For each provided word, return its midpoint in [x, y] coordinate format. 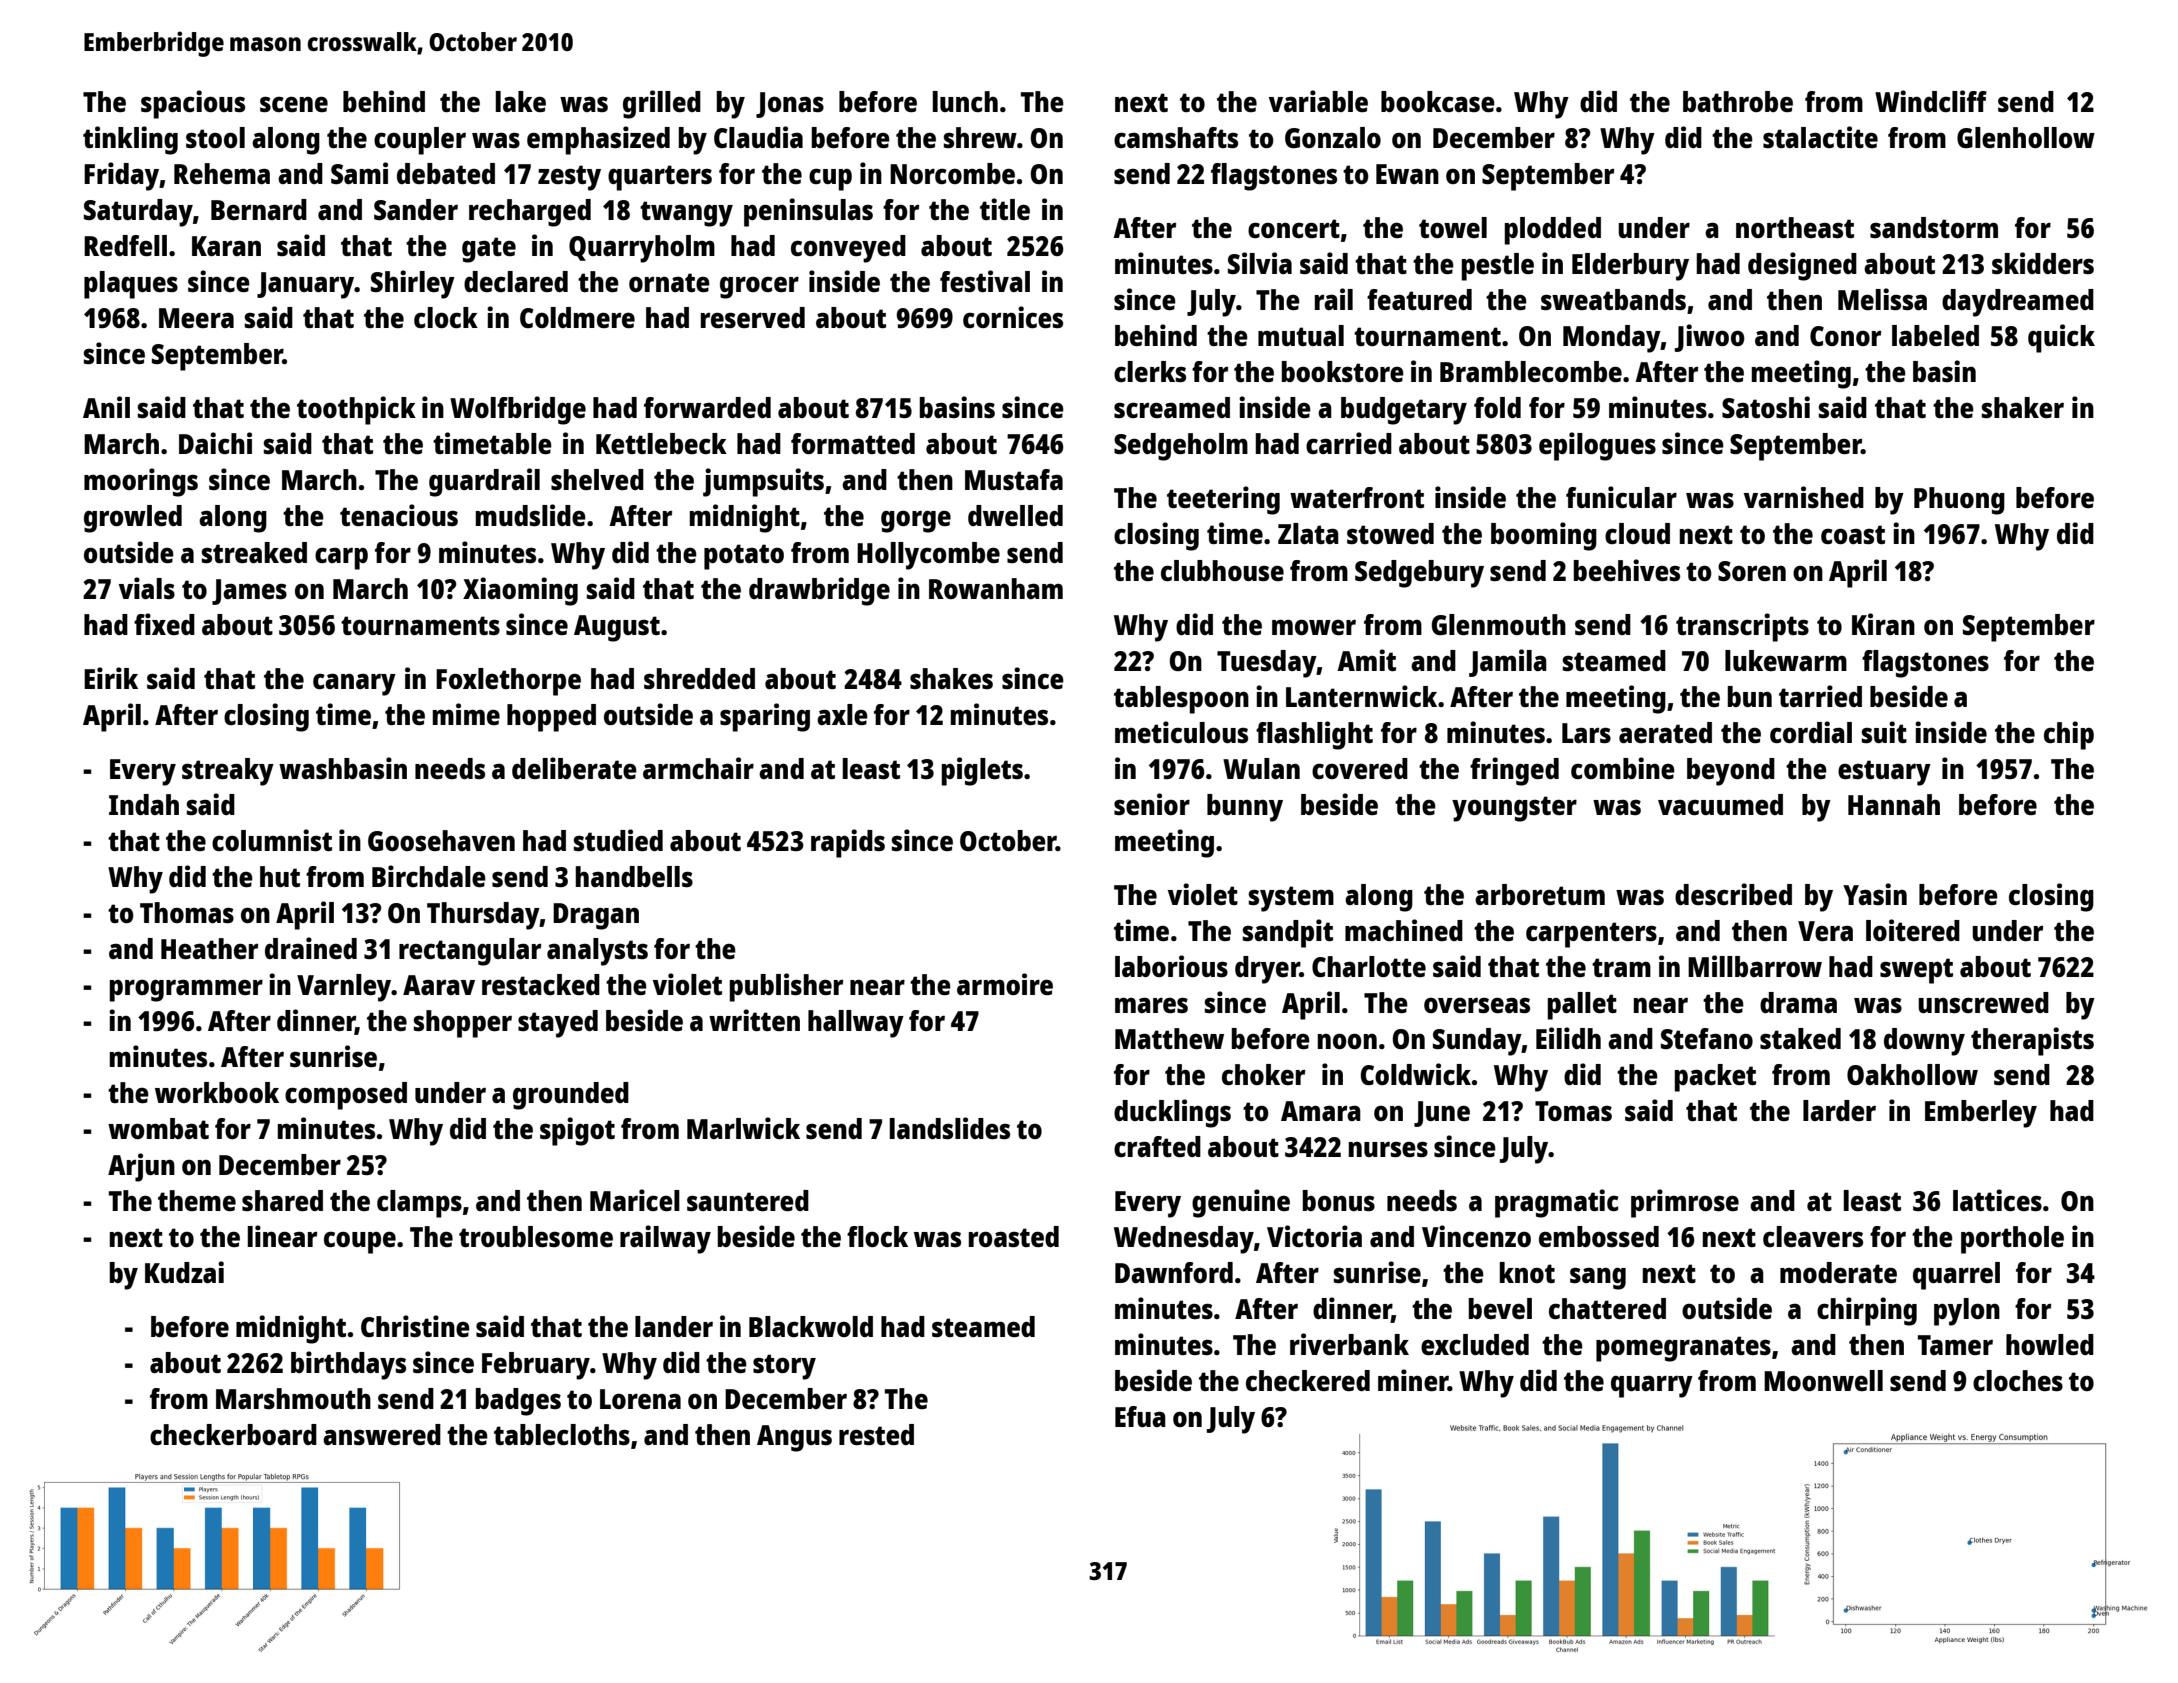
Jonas [790, 105]
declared [516, 281]
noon [1347, 1041]
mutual [1301, 335]
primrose [1685, 1203]
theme [197, 1200]
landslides [949, 1128]
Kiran [1883, 624]
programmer [186, 990]
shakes [951, 678]
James [249, 592]
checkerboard [233, 1434]
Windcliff [1931, 101]
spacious [193, 104]
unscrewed [1983, 1002]
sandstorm [1934, 227]
